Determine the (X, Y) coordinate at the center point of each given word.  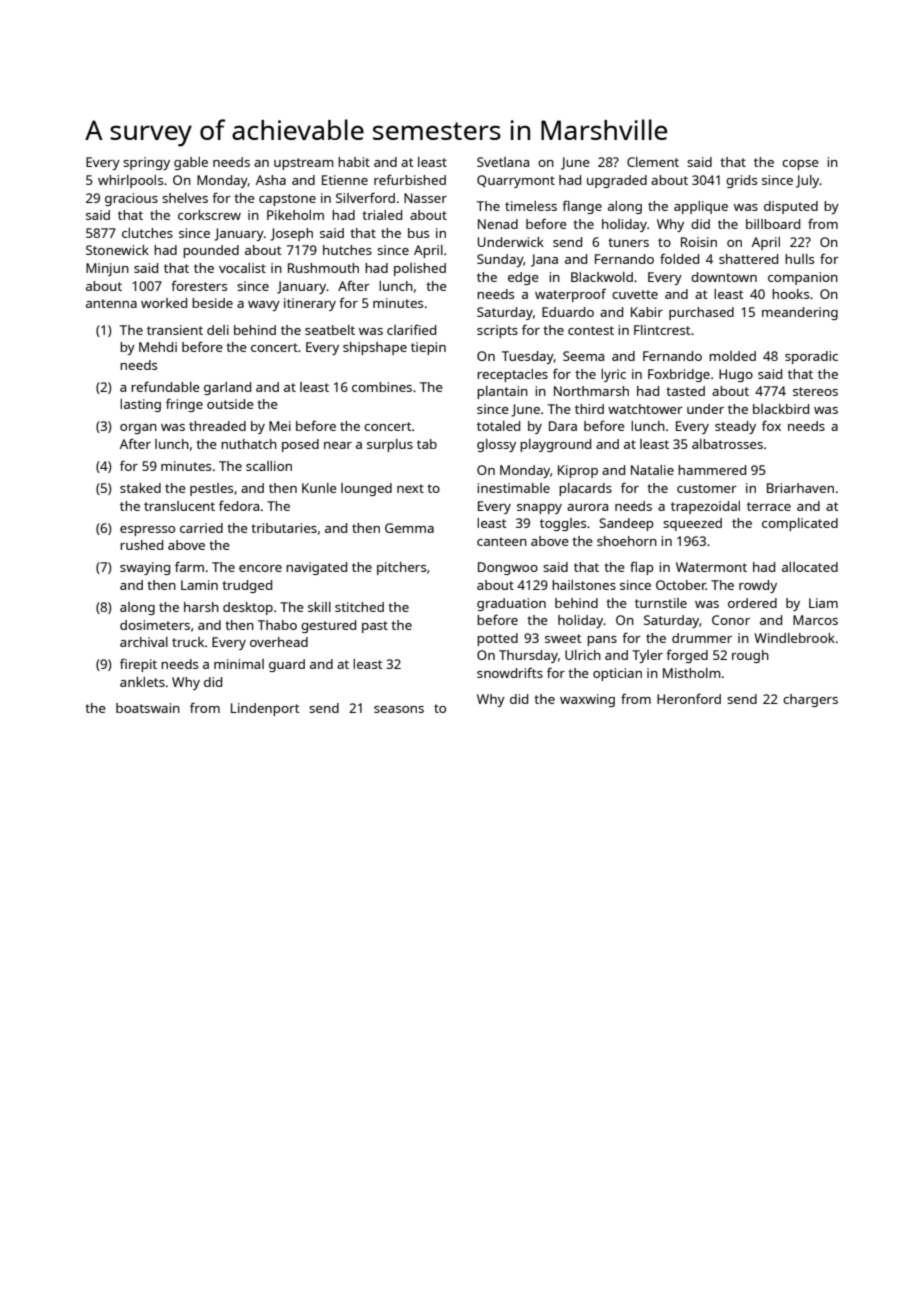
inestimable (513, 488)
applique (701, 207)
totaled (498, 426)
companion (803, 278)
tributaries (284, 528)
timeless (531, 206)
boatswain (148, 708)
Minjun (107, 269)
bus (418, 233)
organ (138, 429)
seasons (399, 709)
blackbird (781, 409)
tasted (685, 391)
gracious (131, 199)
